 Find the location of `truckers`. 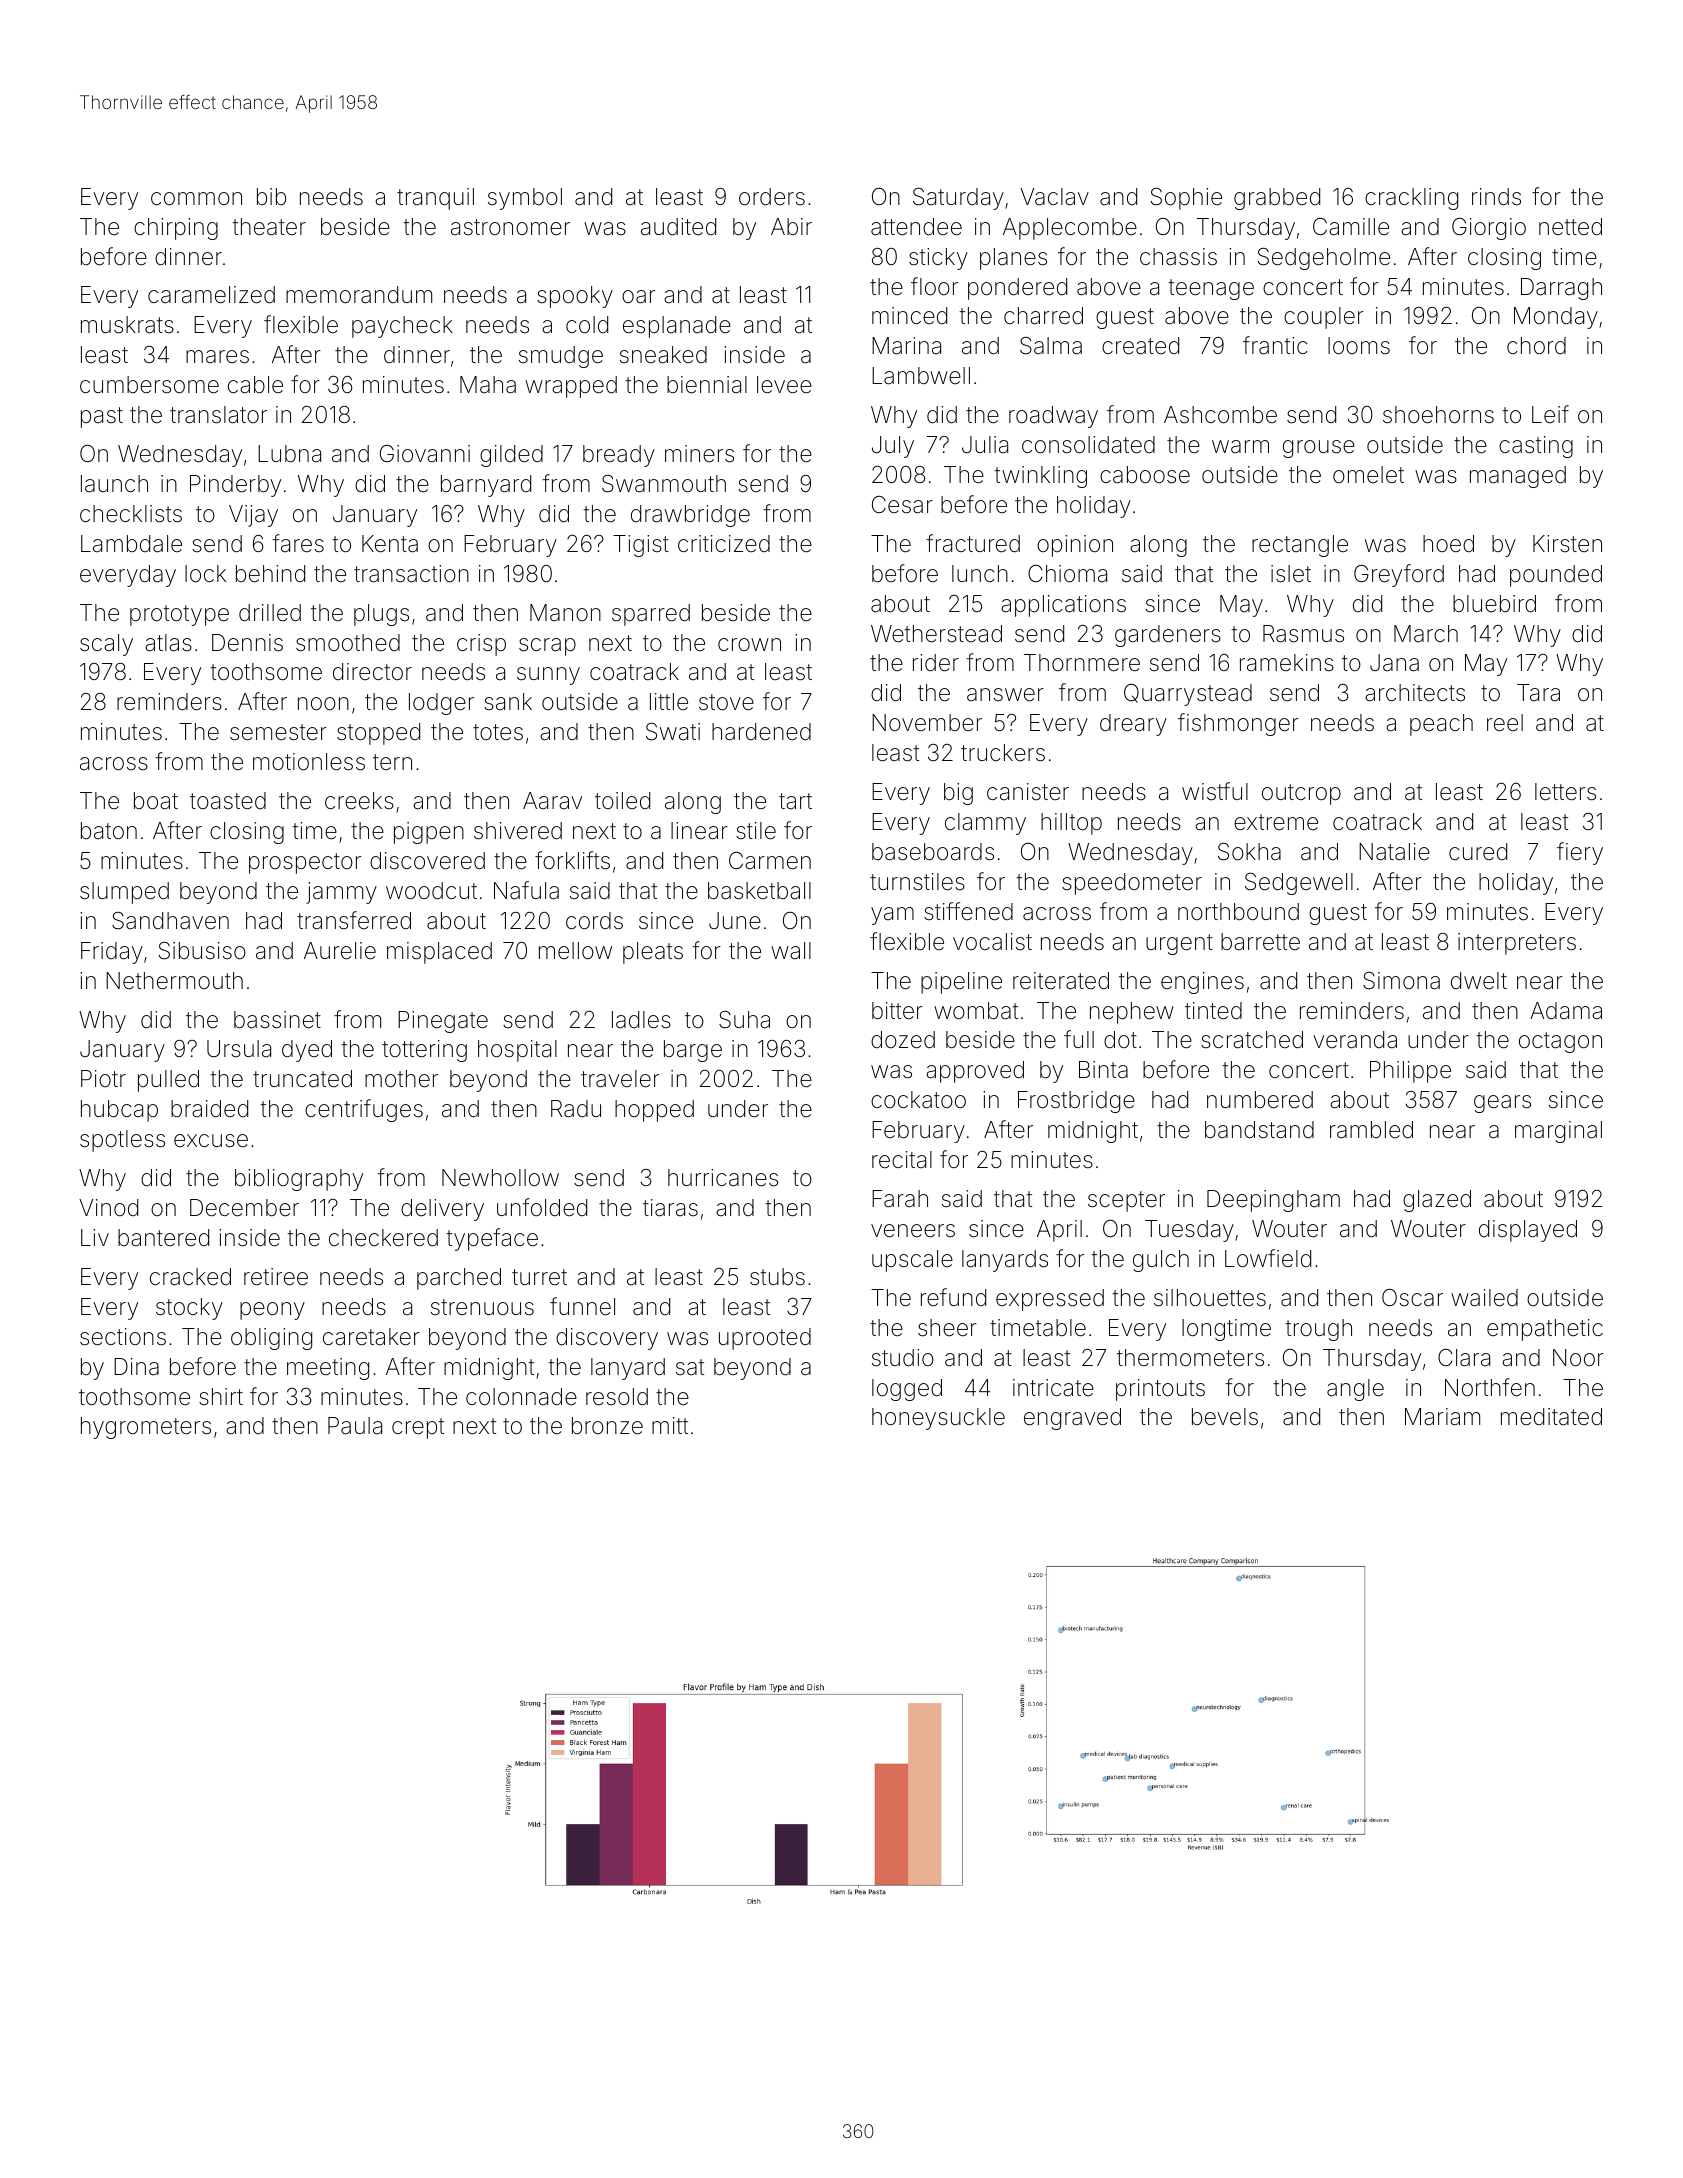

truckers is located at coordinates (1003, 753).
